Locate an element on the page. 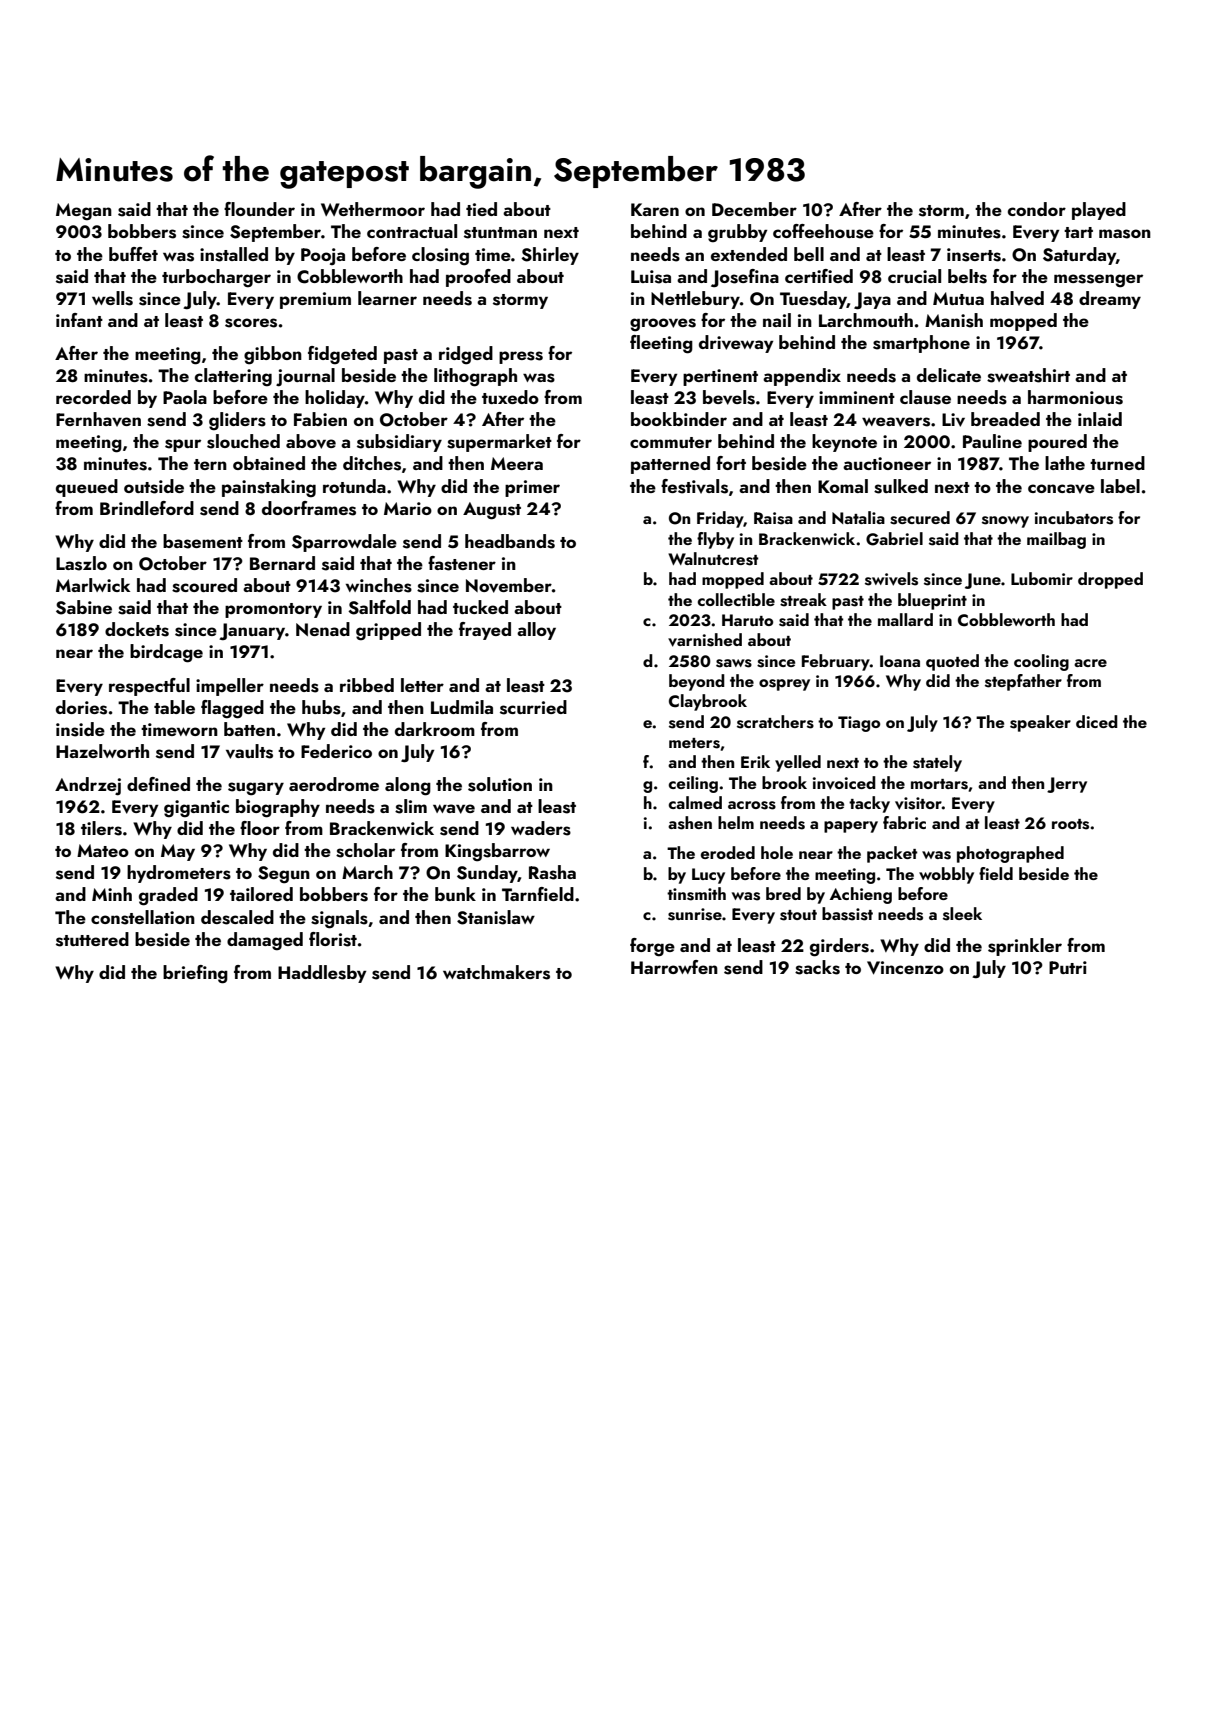  December is located at coordinates (754, 209).
